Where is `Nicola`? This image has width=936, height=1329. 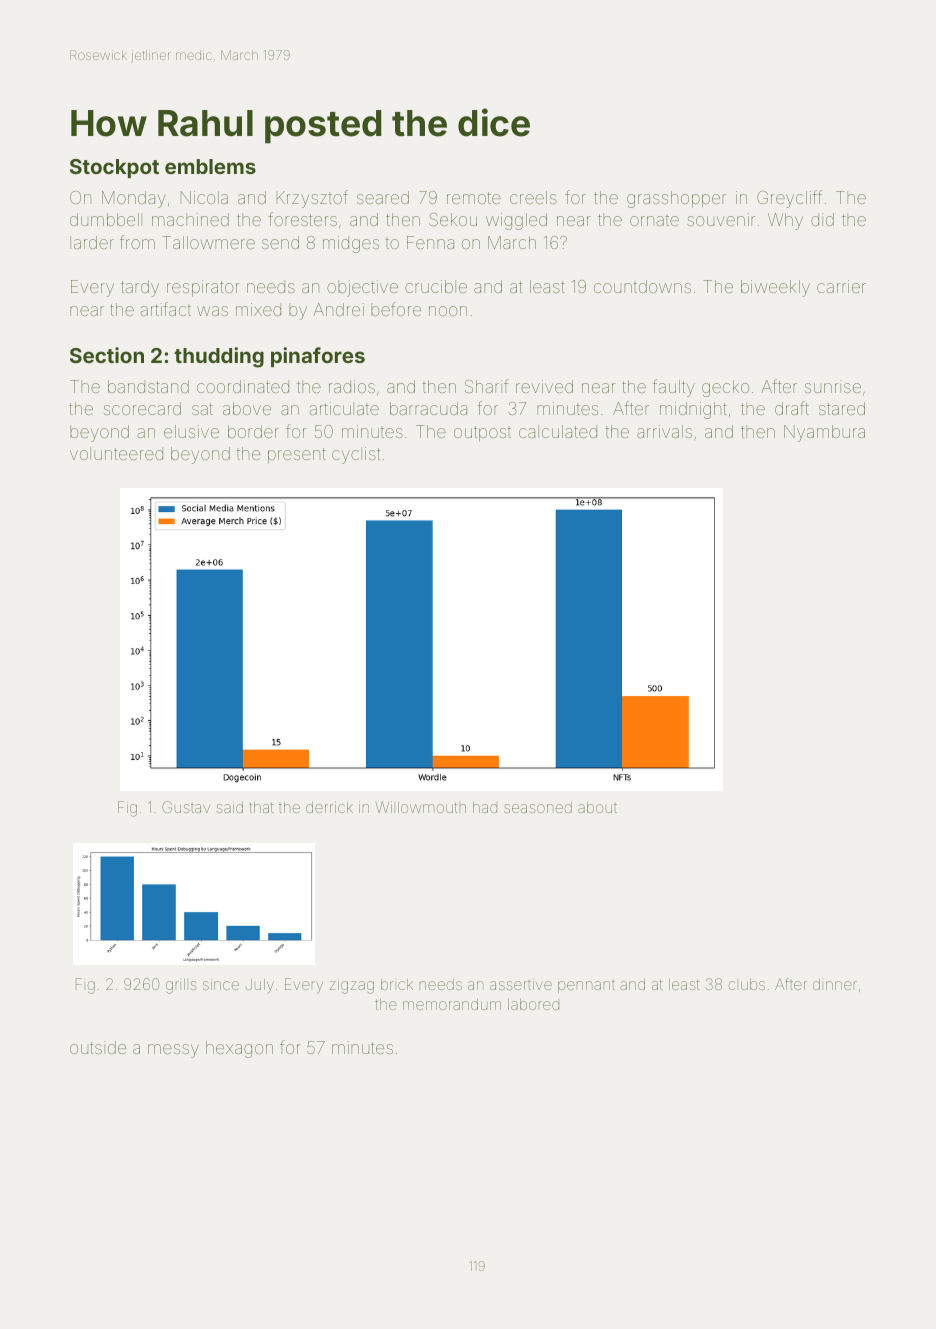 Nicola is located at coordinates (204, 197).
